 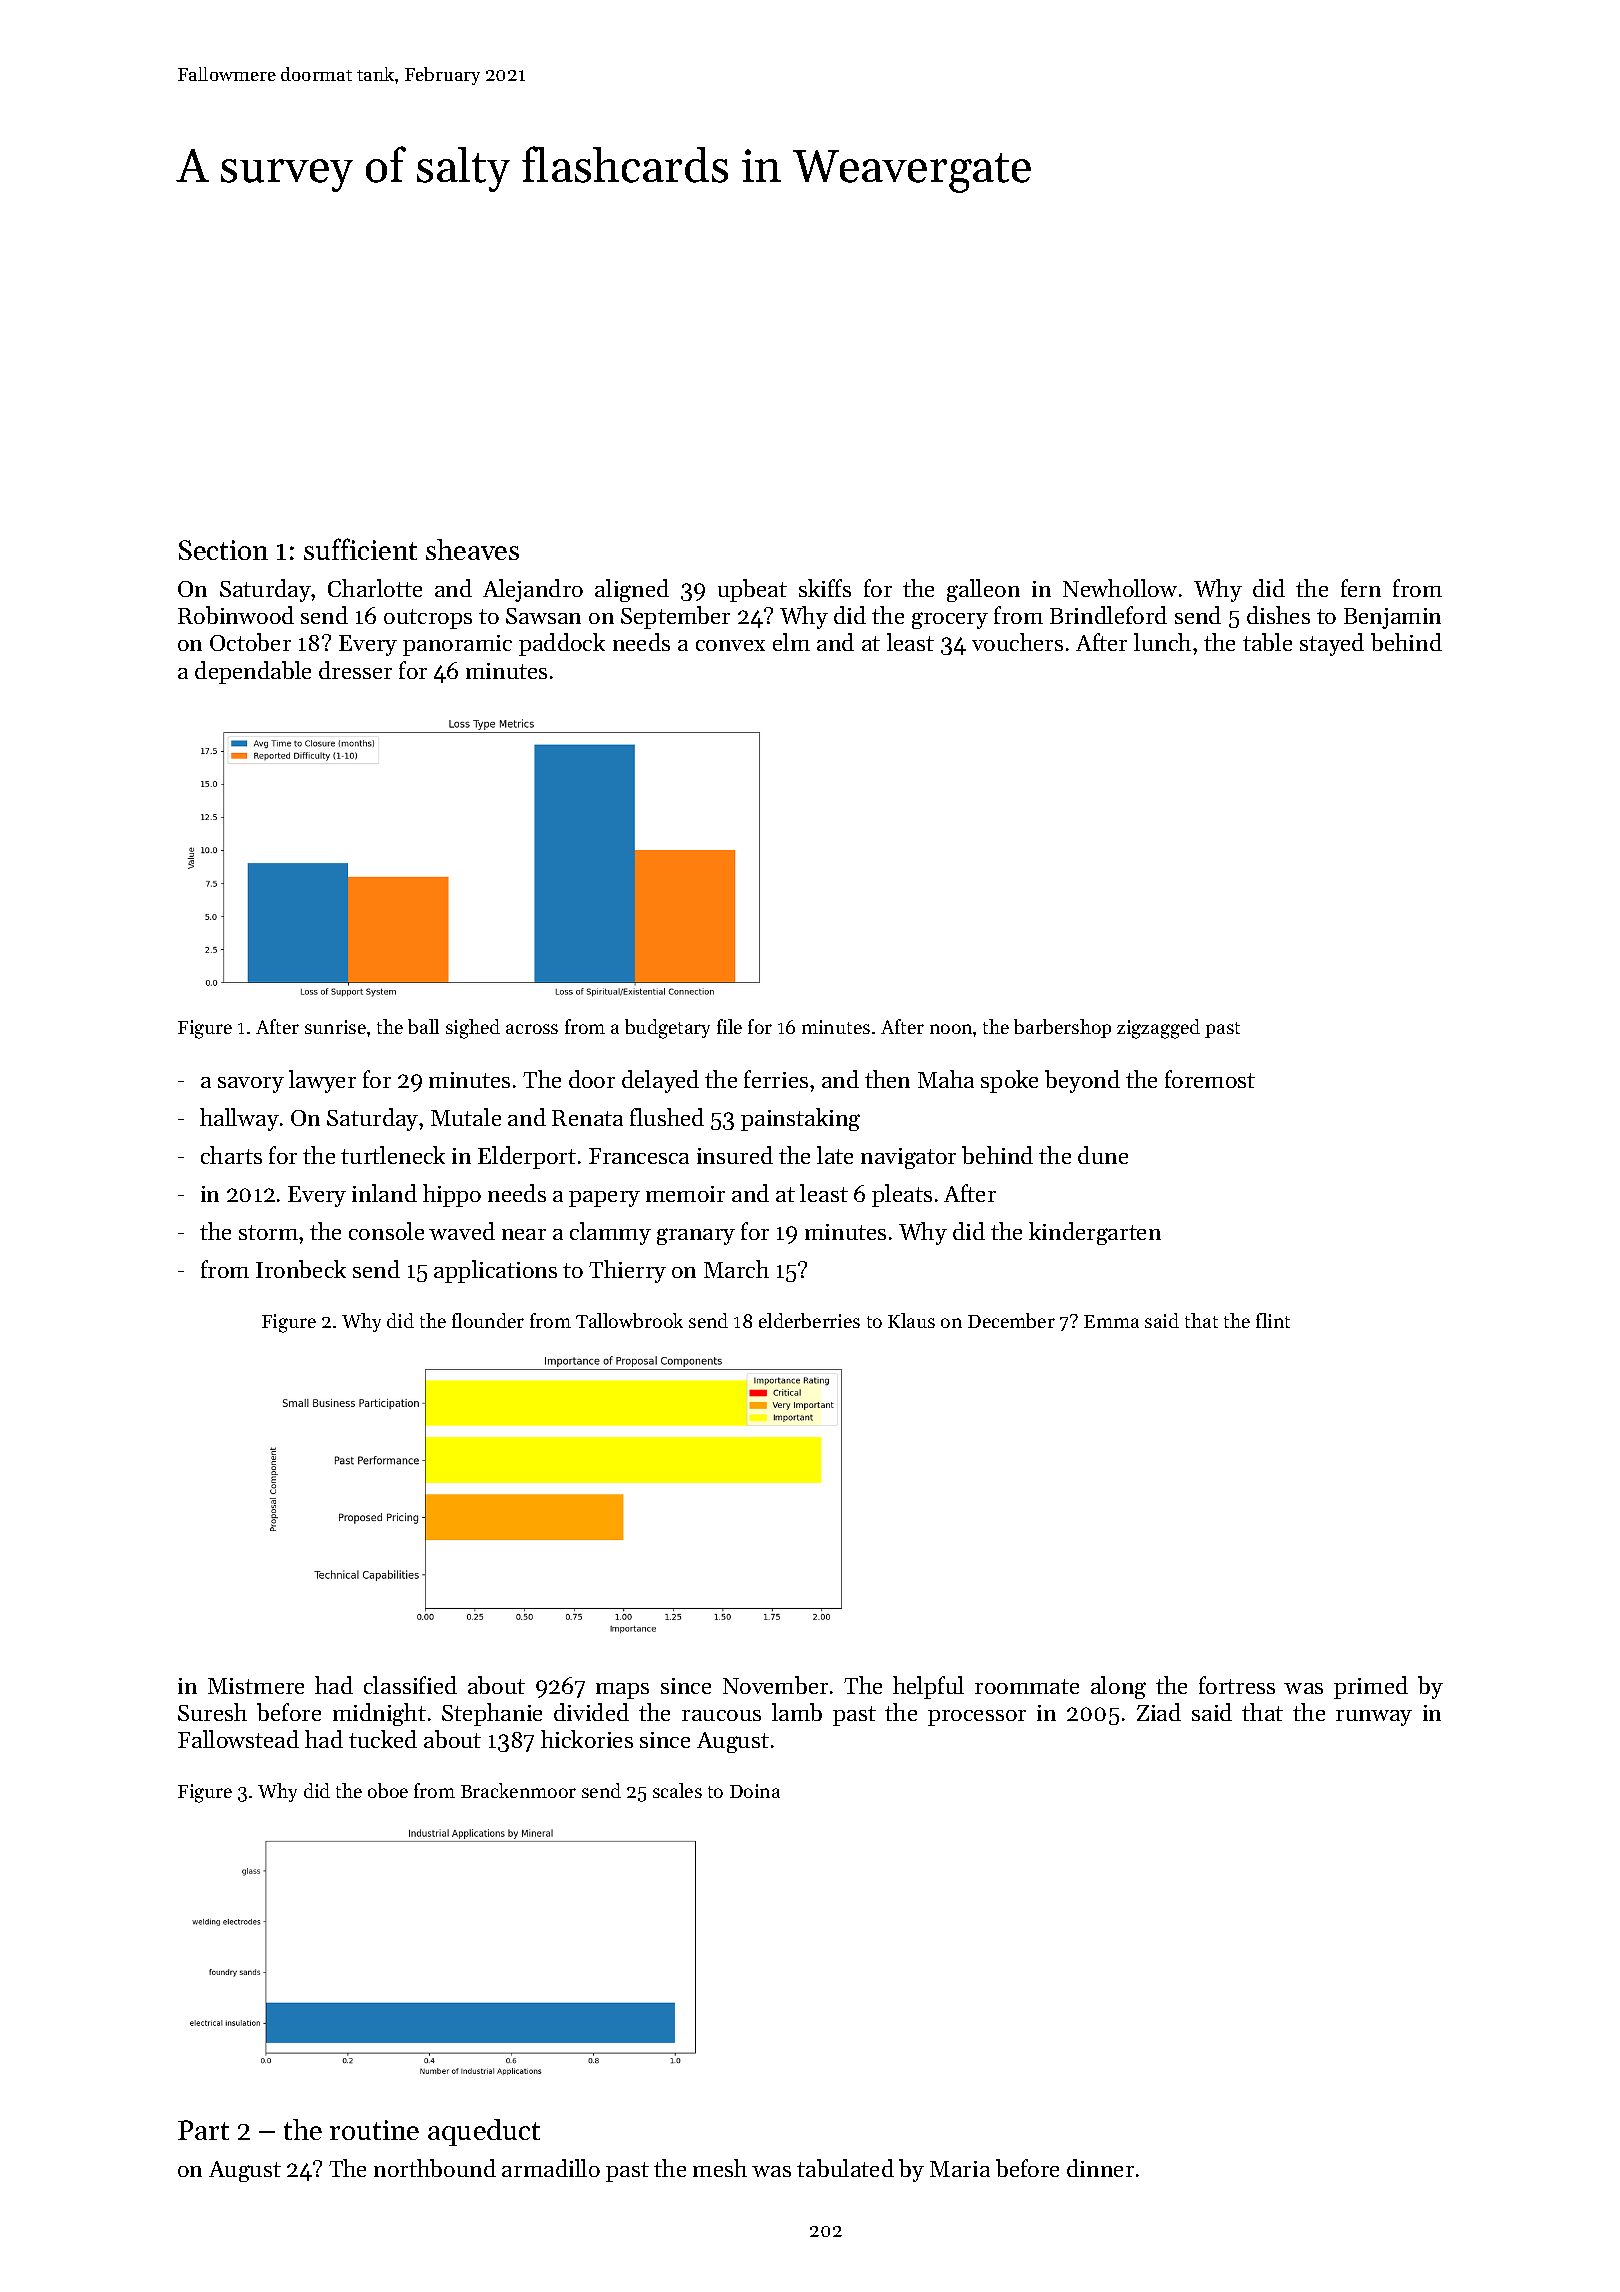 I want to click on zigzagged, so click(x=1158, y=1029).
